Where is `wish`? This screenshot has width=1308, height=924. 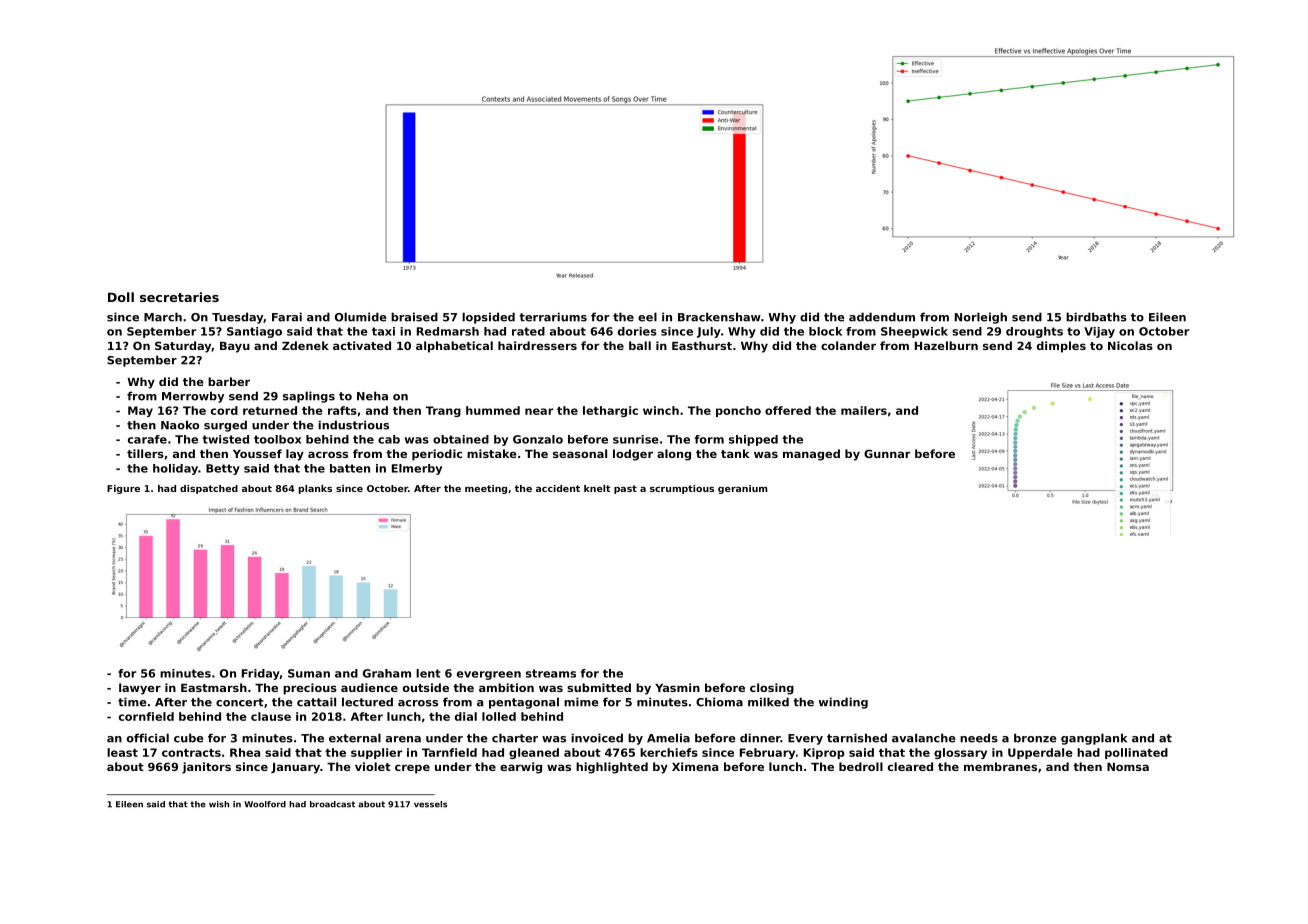
wish is located at coordinates (219, 804).
